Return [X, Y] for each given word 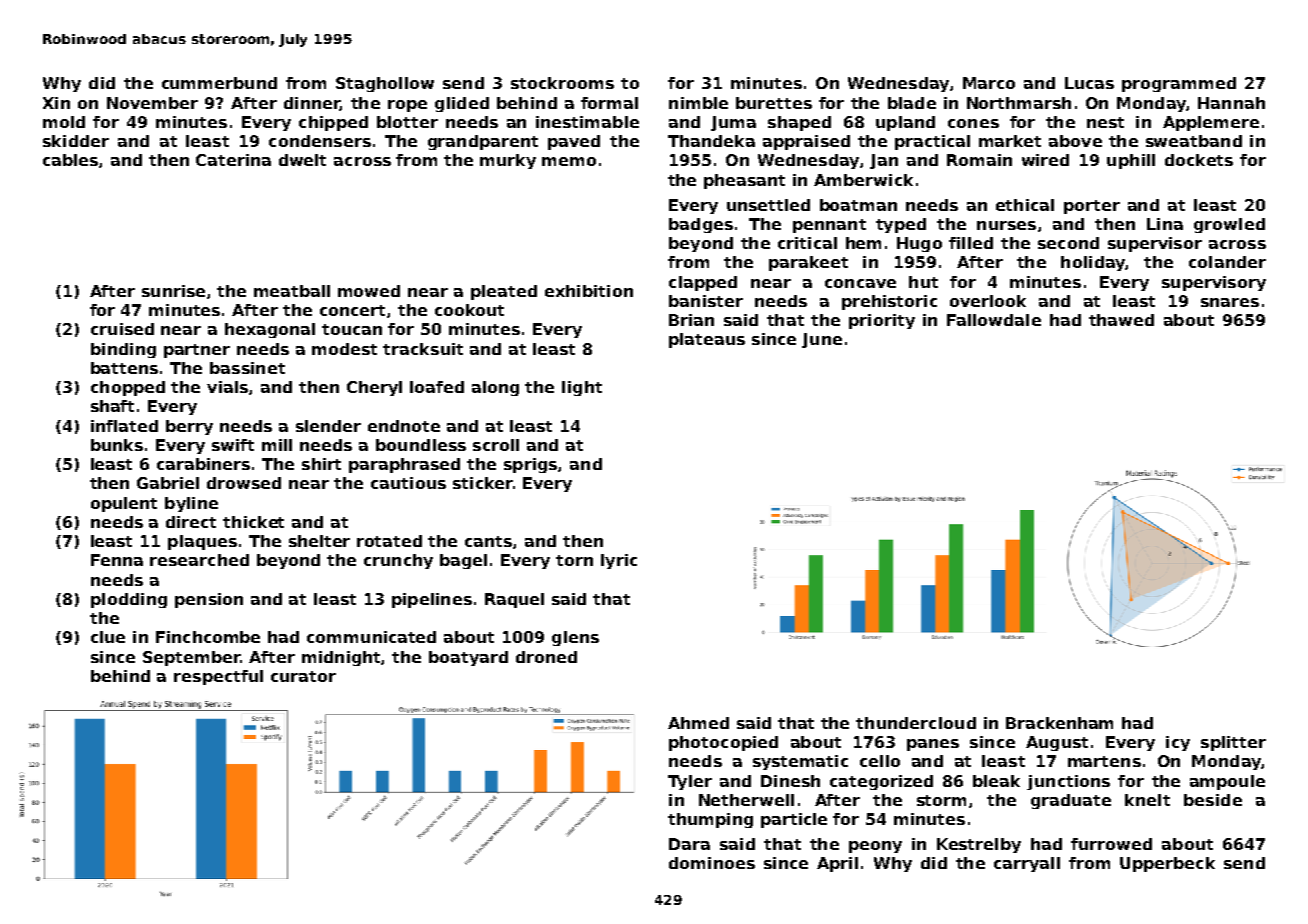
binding [123, 350]
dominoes [712, 863]
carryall [1027, 864]
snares [1230, 302]
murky [508, 161]
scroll [496, 445]
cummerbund [219, 83]
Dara [689, 844]
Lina [1165, 224]
